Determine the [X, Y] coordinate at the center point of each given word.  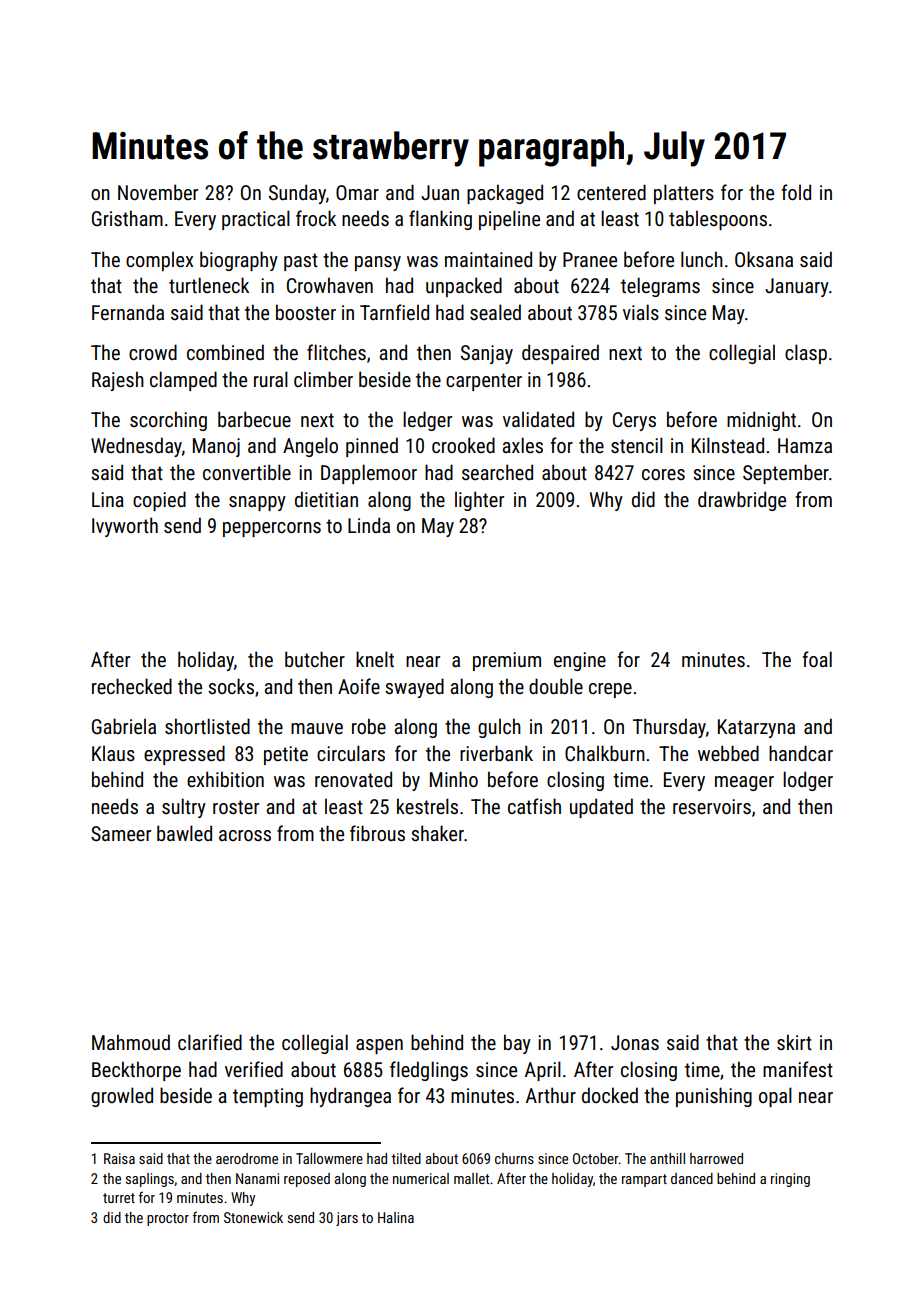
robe [369, 726]
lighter [479, 501]
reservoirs [712, 806]
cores [663, 474]
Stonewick [253, 1217]
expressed [184, 755]
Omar [357, 192]
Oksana [764, 259]
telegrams [660, 287]
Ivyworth [125, 527]
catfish [534, 806]
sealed [495, 312]
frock [316, 218]
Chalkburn [605, 753]
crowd [153, 352]
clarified [210, 1042]
